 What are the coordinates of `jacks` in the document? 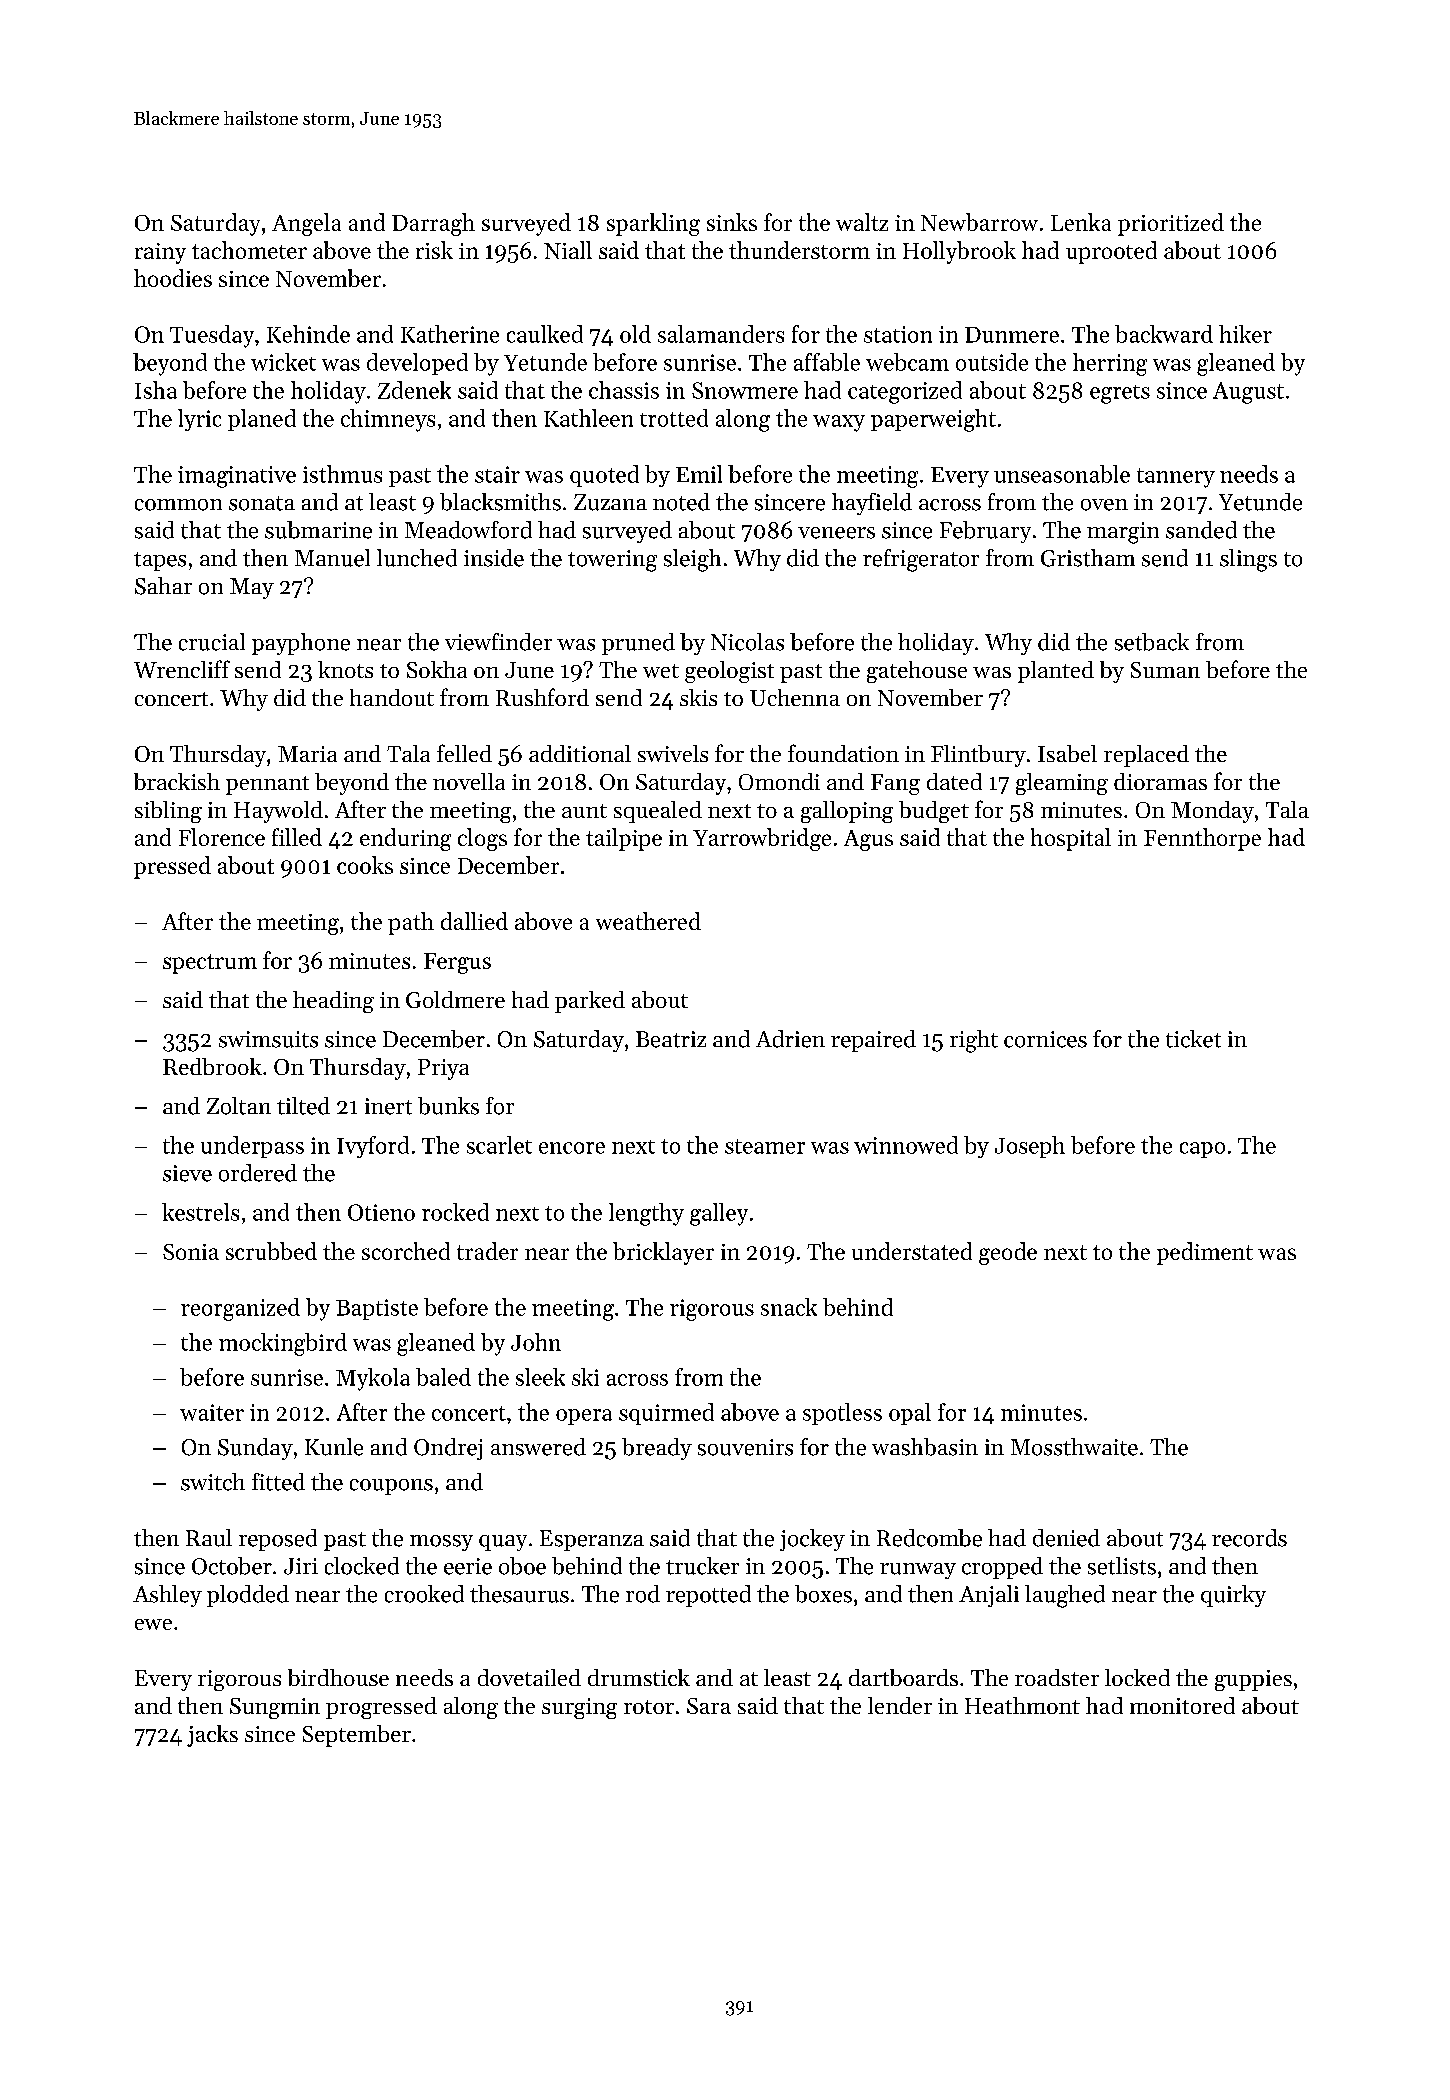 It's located at (212, 1736).
